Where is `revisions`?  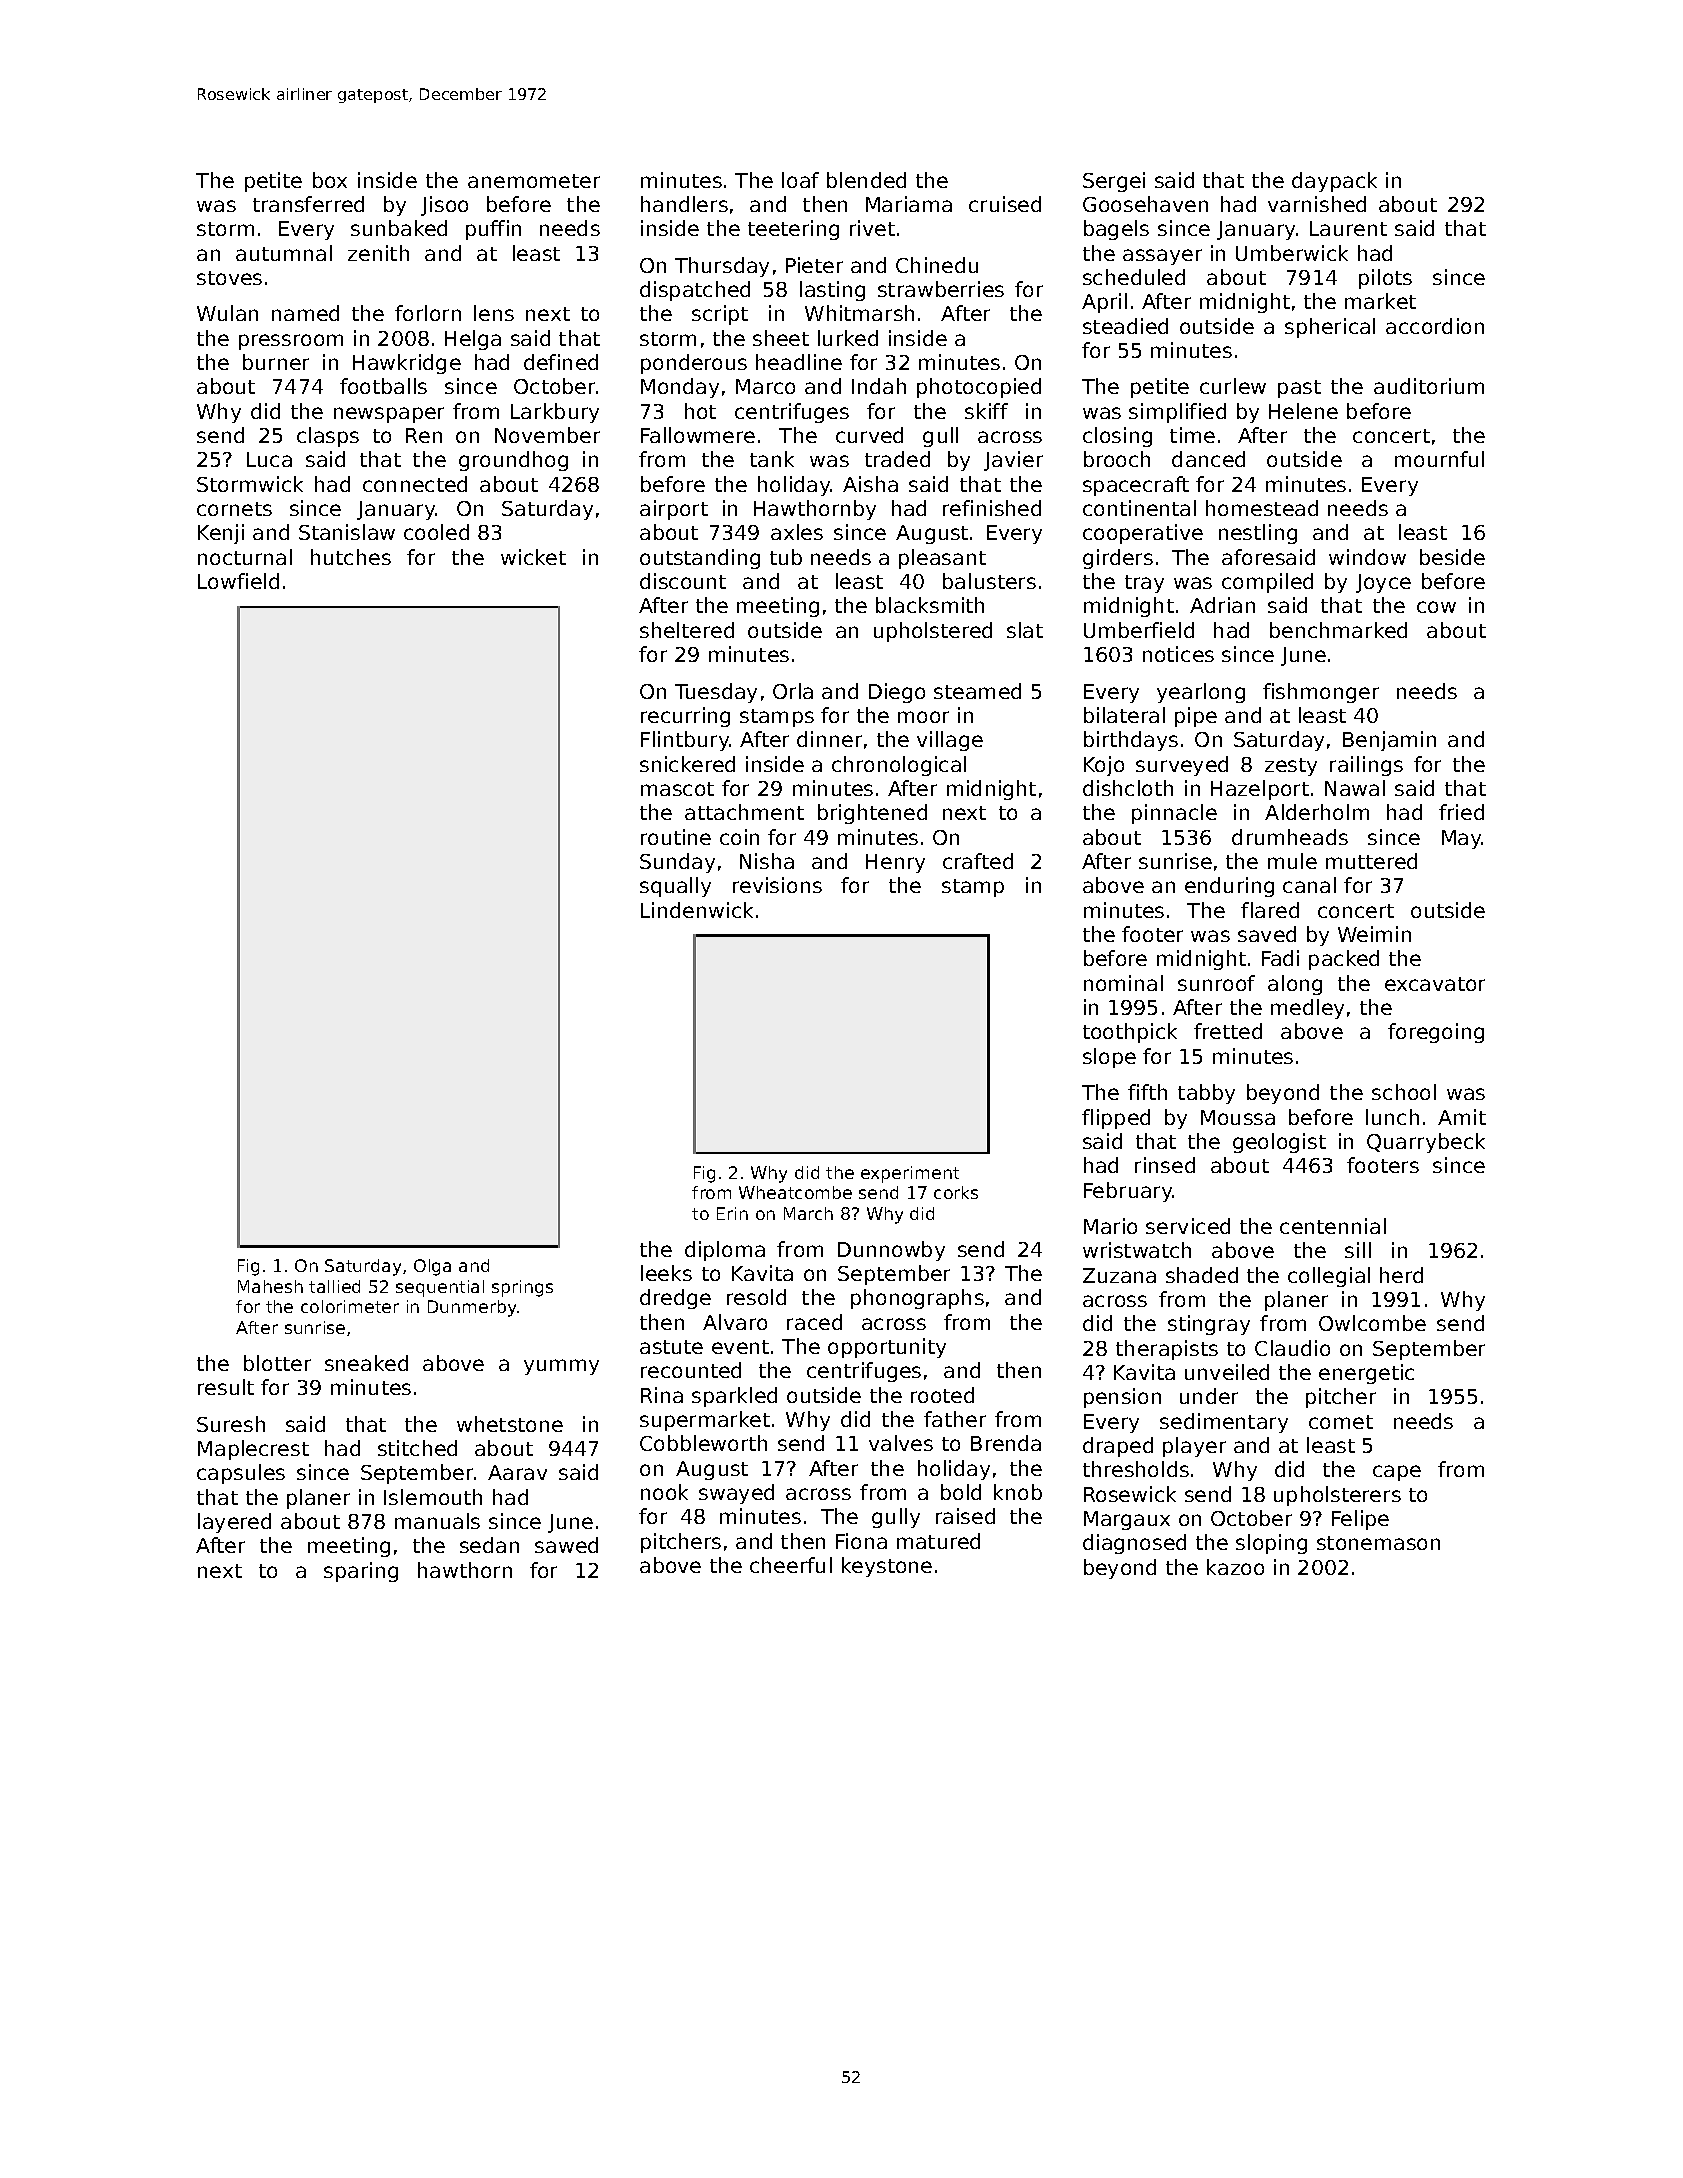
revisions is located at coordinates (777, 885).
